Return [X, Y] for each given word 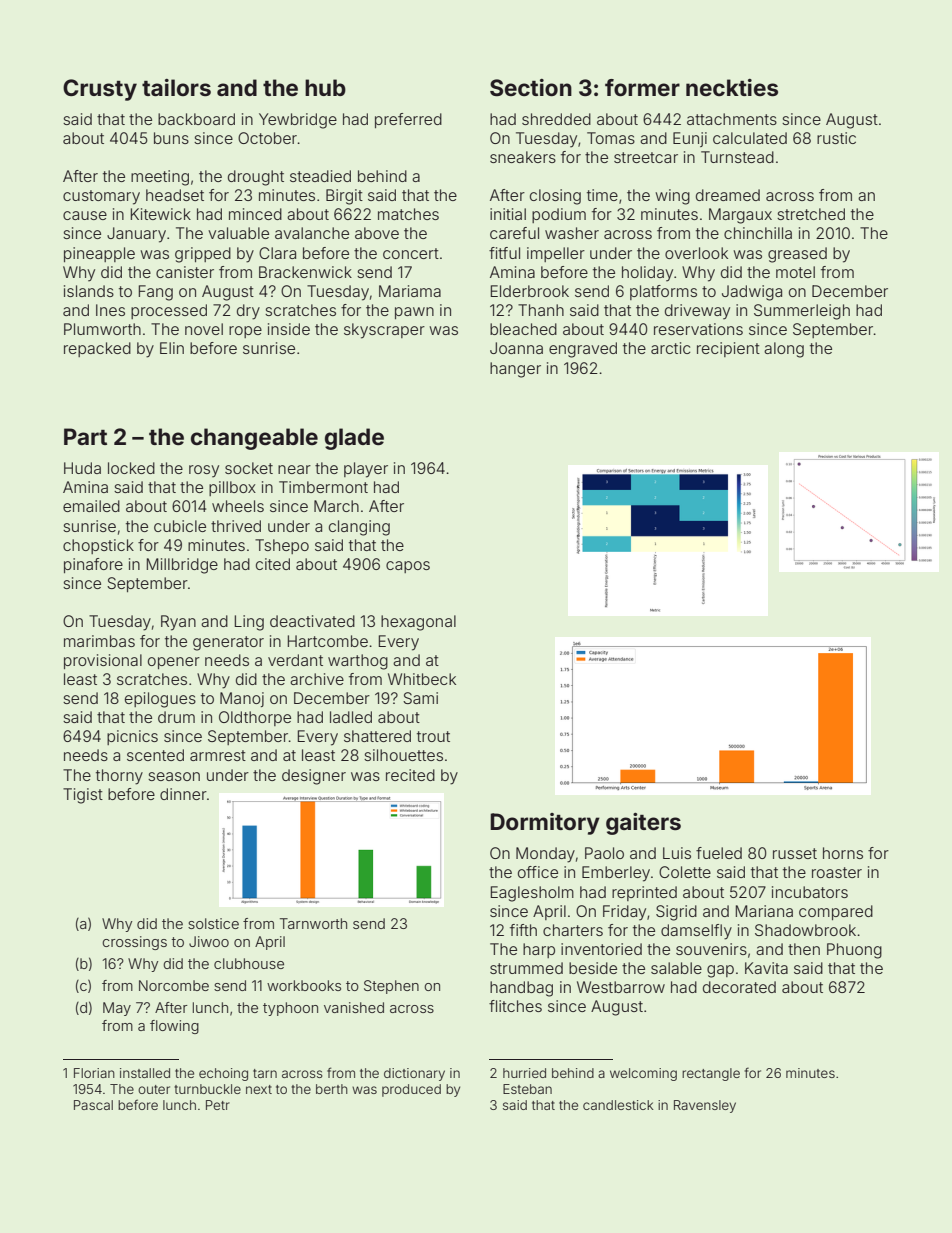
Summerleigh [802, 312]
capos [408, 567]
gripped [203, 255]
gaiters [643, 824]
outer [154, 1089]
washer [572, 233]
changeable [254, 439]
